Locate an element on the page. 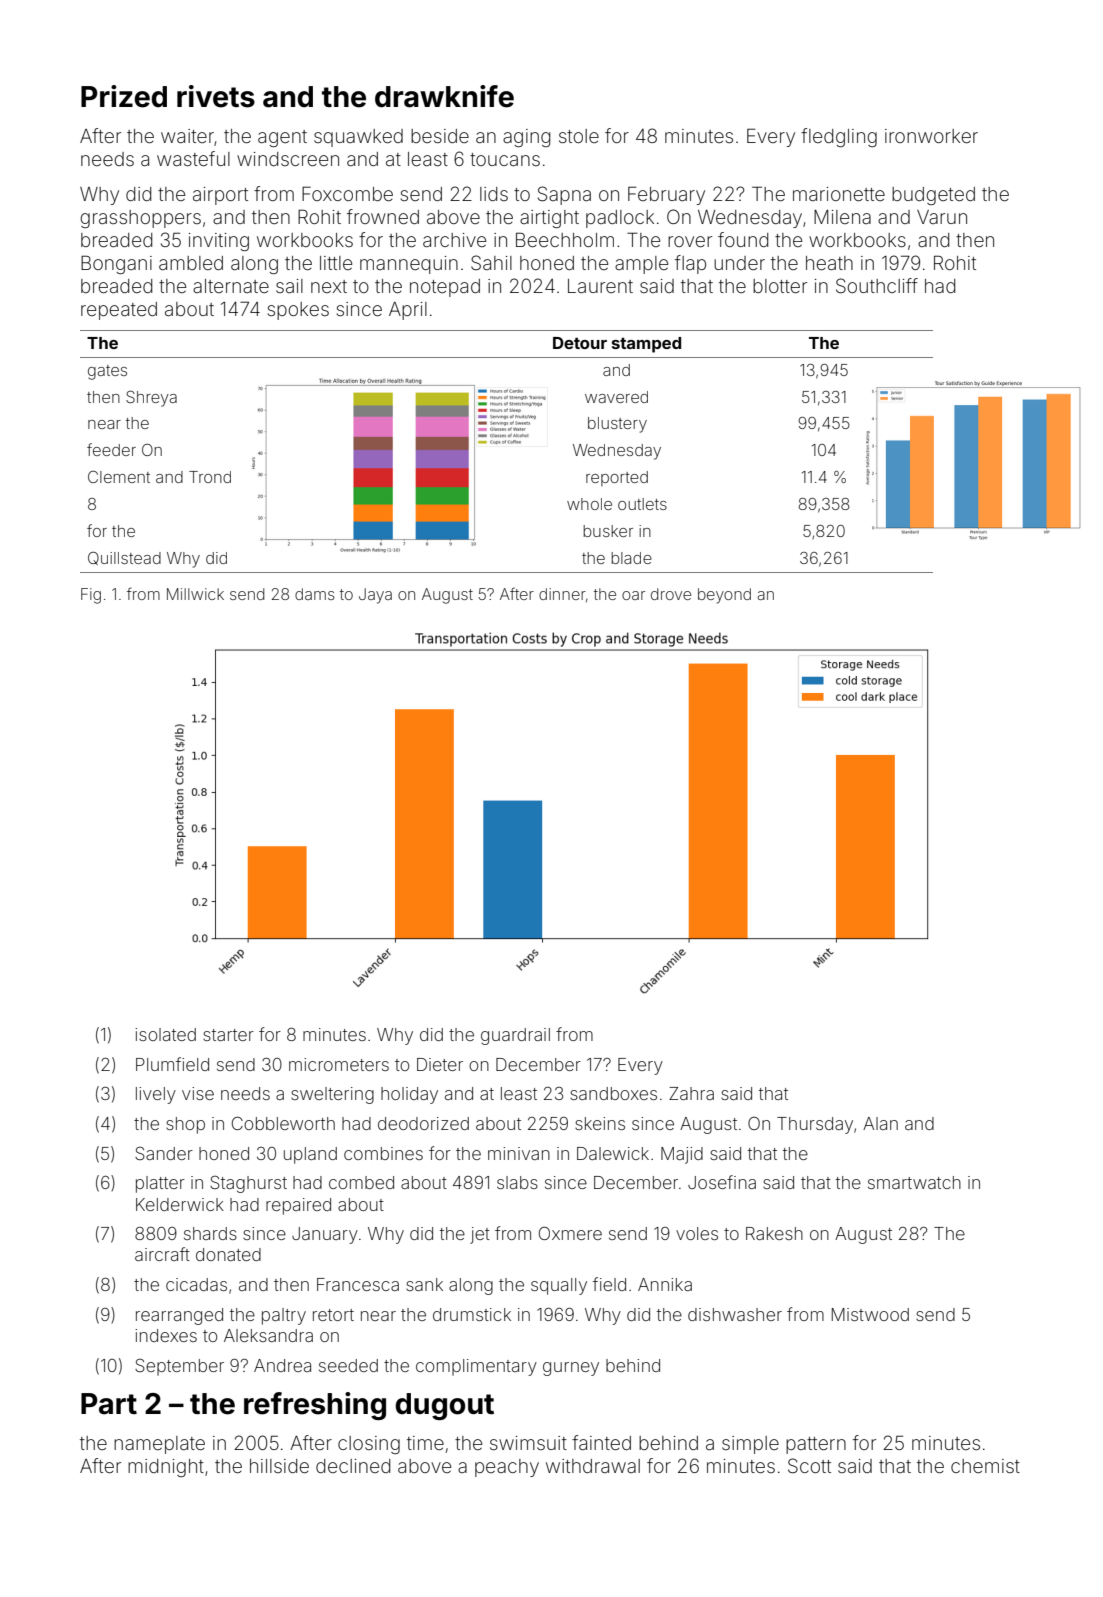 The width and height of the page is (1103, 1597). stole is located at coordinates (579, 136).
